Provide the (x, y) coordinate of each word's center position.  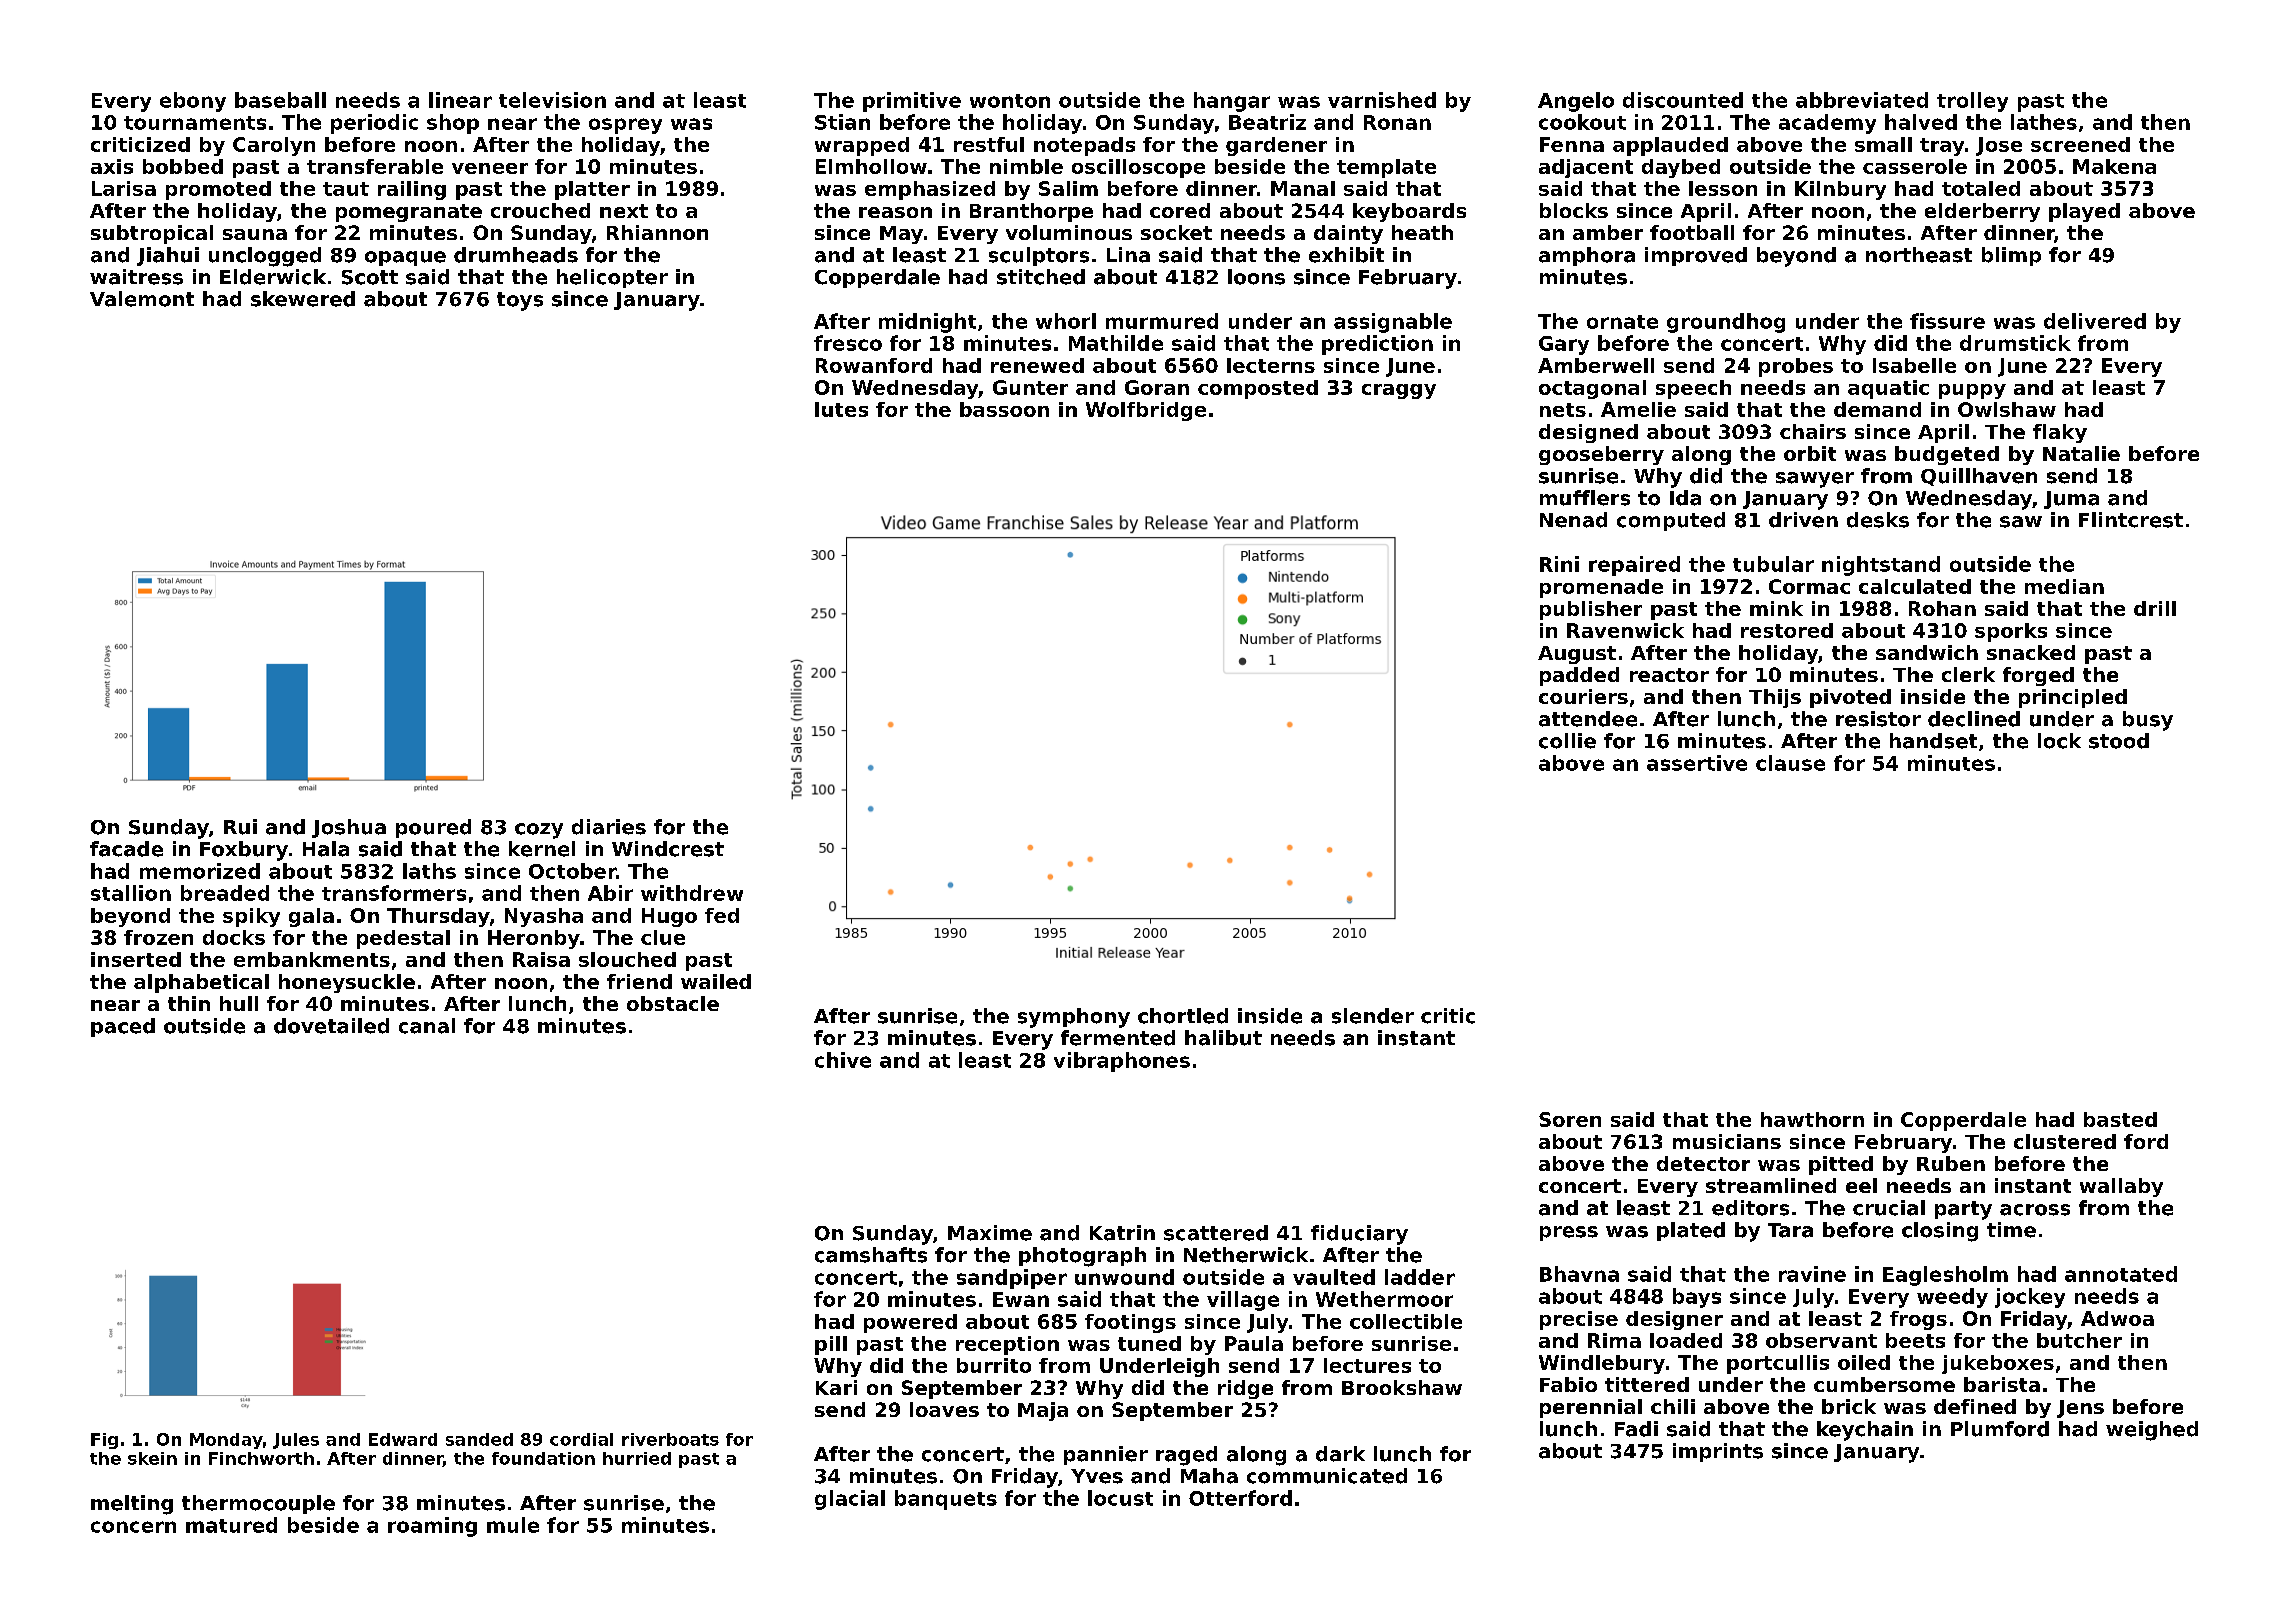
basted (2120, 1119)
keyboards (1409, 212)
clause (1790, 763)
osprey (625, 126)
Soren (1570, 1119)
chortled (1183, 1016)
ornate (1622, 322)
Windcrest (668, 849)
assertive (1697, 763)
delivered (2095, 321)
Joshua (349, 828)
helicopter (612, 278)
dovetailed (331, 1026)
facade (126, 849)
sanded (479, 1439)
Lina (1128, 255)
